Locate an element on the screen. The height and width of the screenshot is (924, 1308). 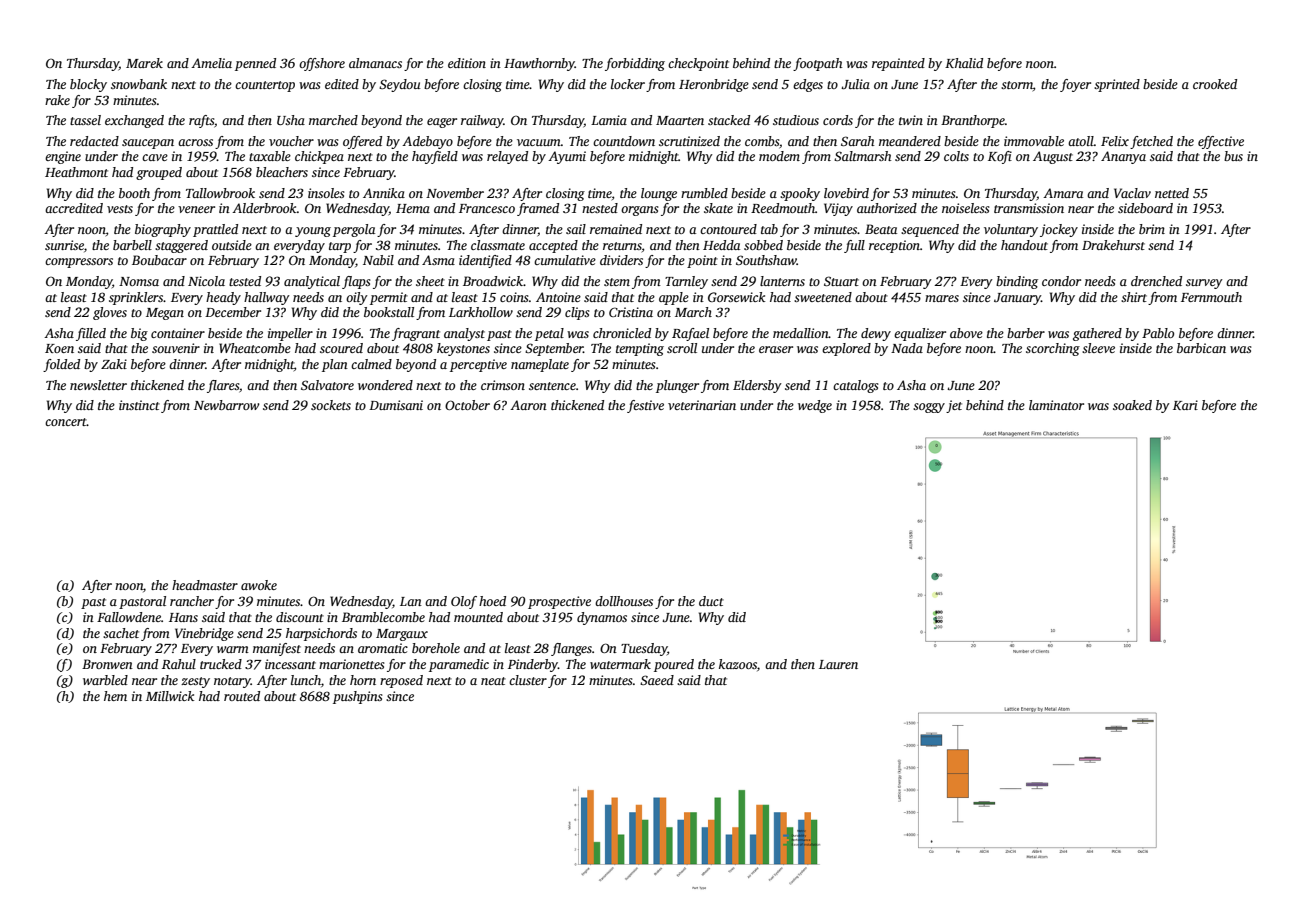
Marek is located at coordinates (144, 63).
